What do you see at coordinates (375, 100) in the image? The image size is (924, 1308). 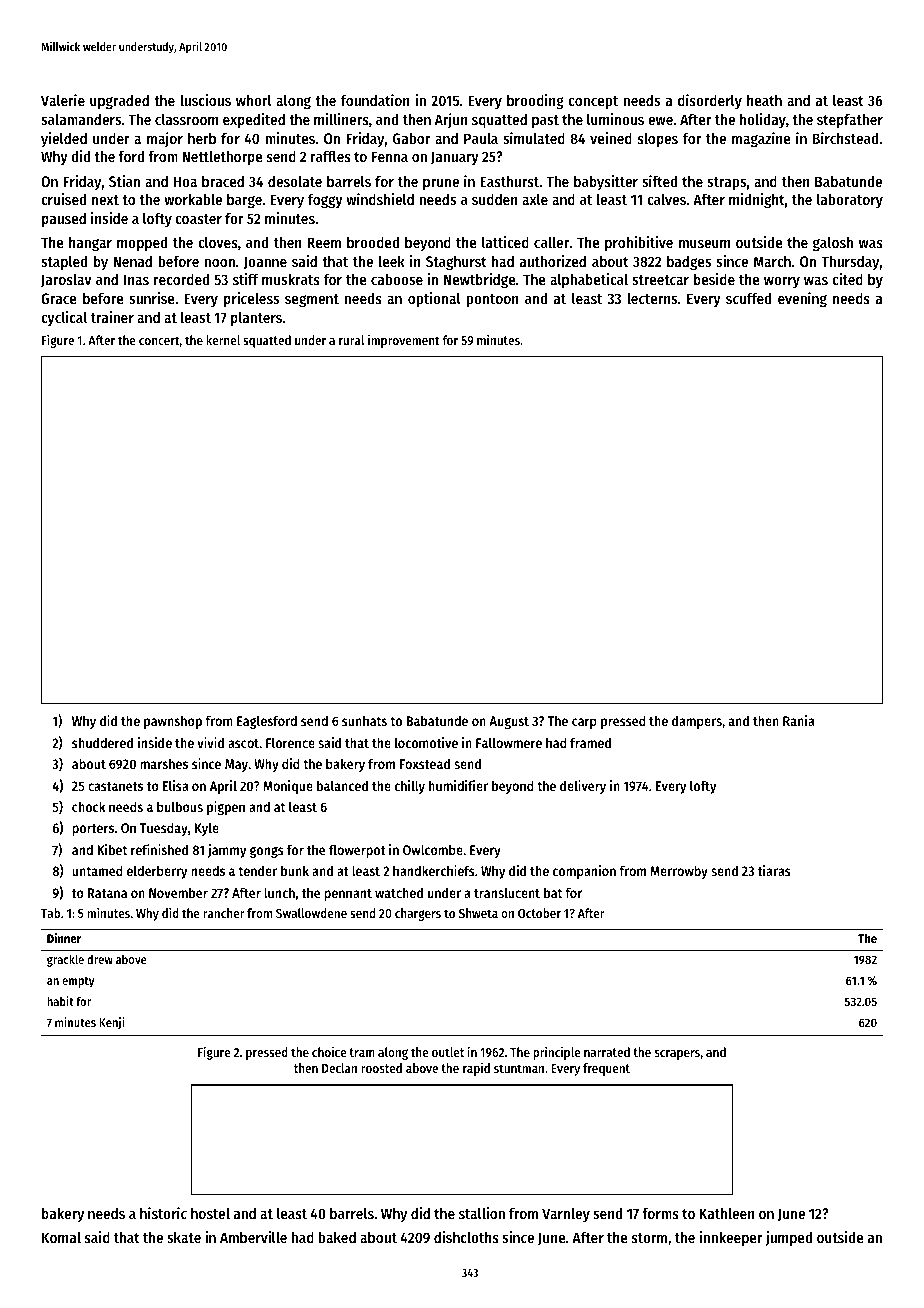 I see `foundation` at bounding box center [375, 100].
